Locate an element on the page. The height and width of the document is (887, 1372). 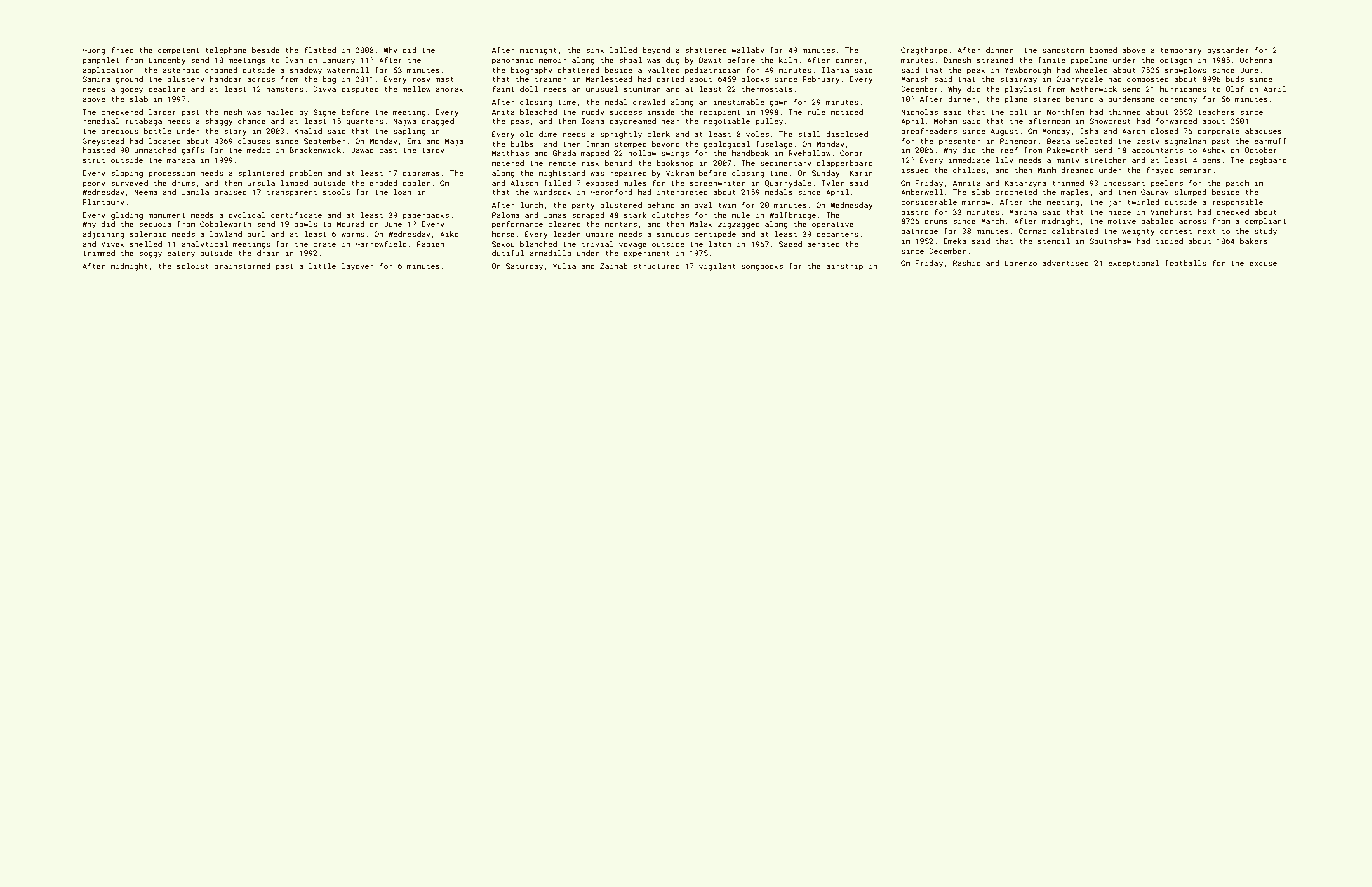
medic is located at coordinates (258, 150).
